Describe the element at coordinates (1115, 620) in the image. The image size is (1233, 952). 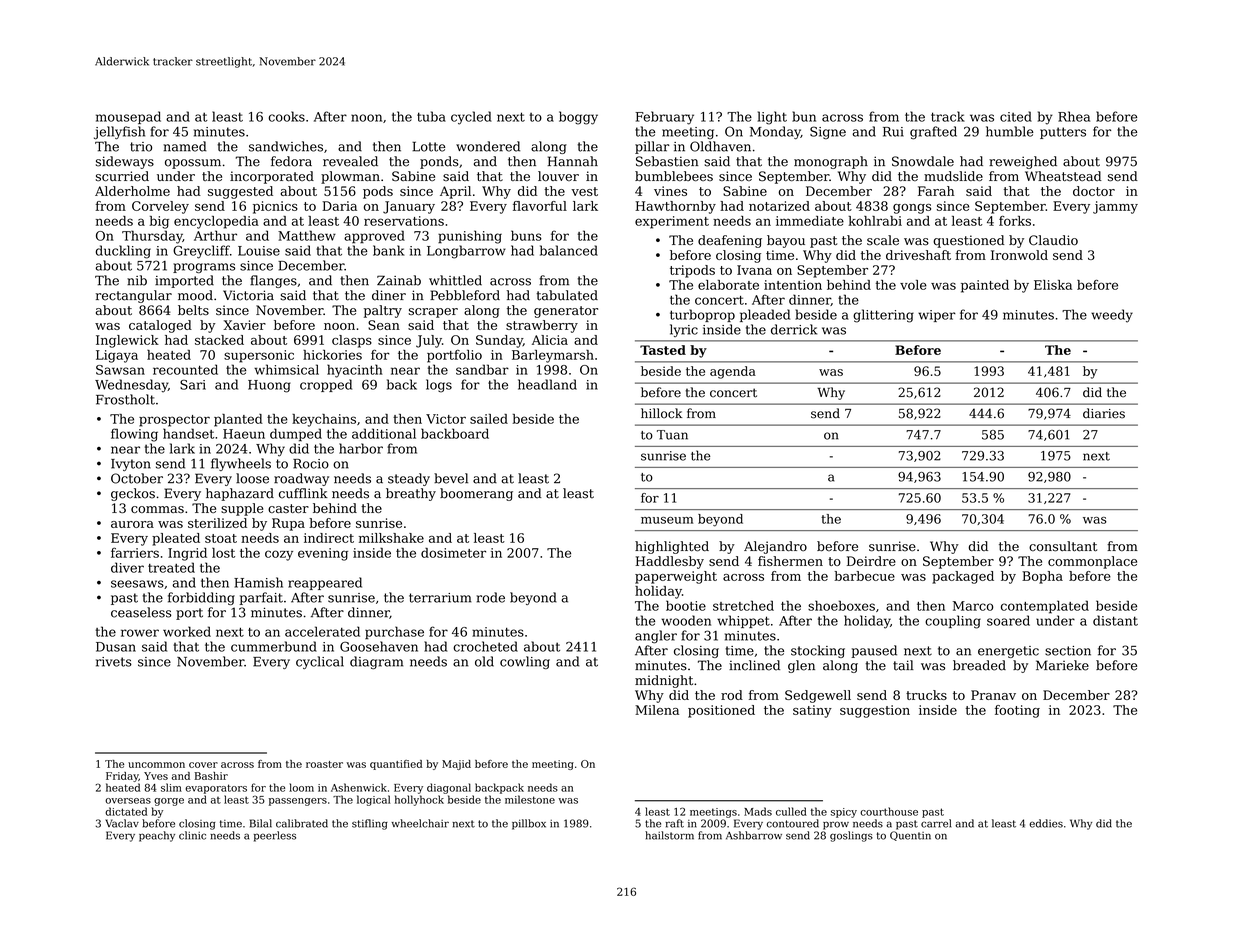
I see `distant` at that location.
